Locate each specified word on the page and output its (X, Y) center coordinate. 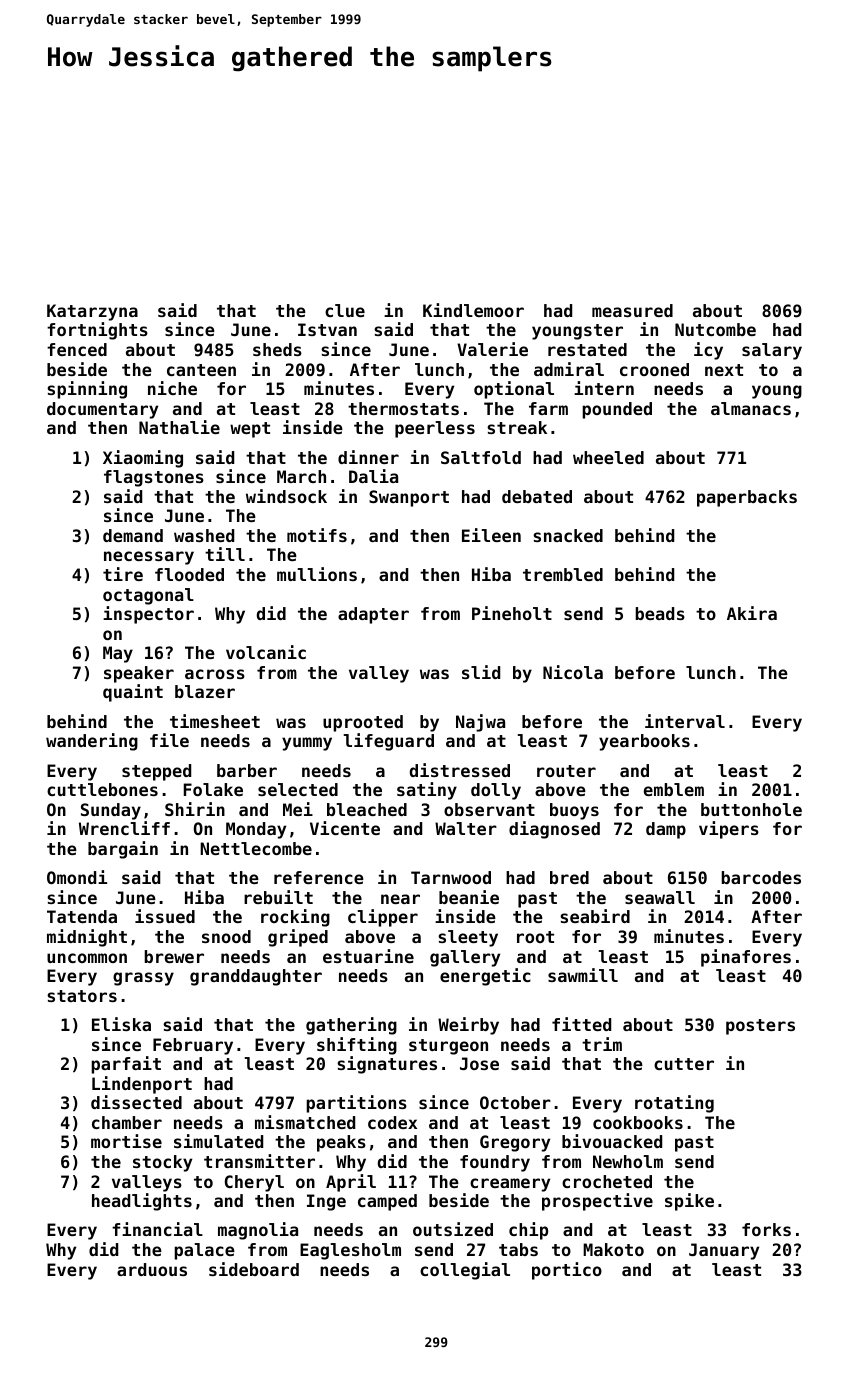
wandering (92, 742)
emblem (674, 789)
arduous (152, 1269)
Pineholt (512, 613)
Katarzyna (92, 312)
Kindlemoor (473, 310)
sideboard (254, 1269)
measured (632, 310)
